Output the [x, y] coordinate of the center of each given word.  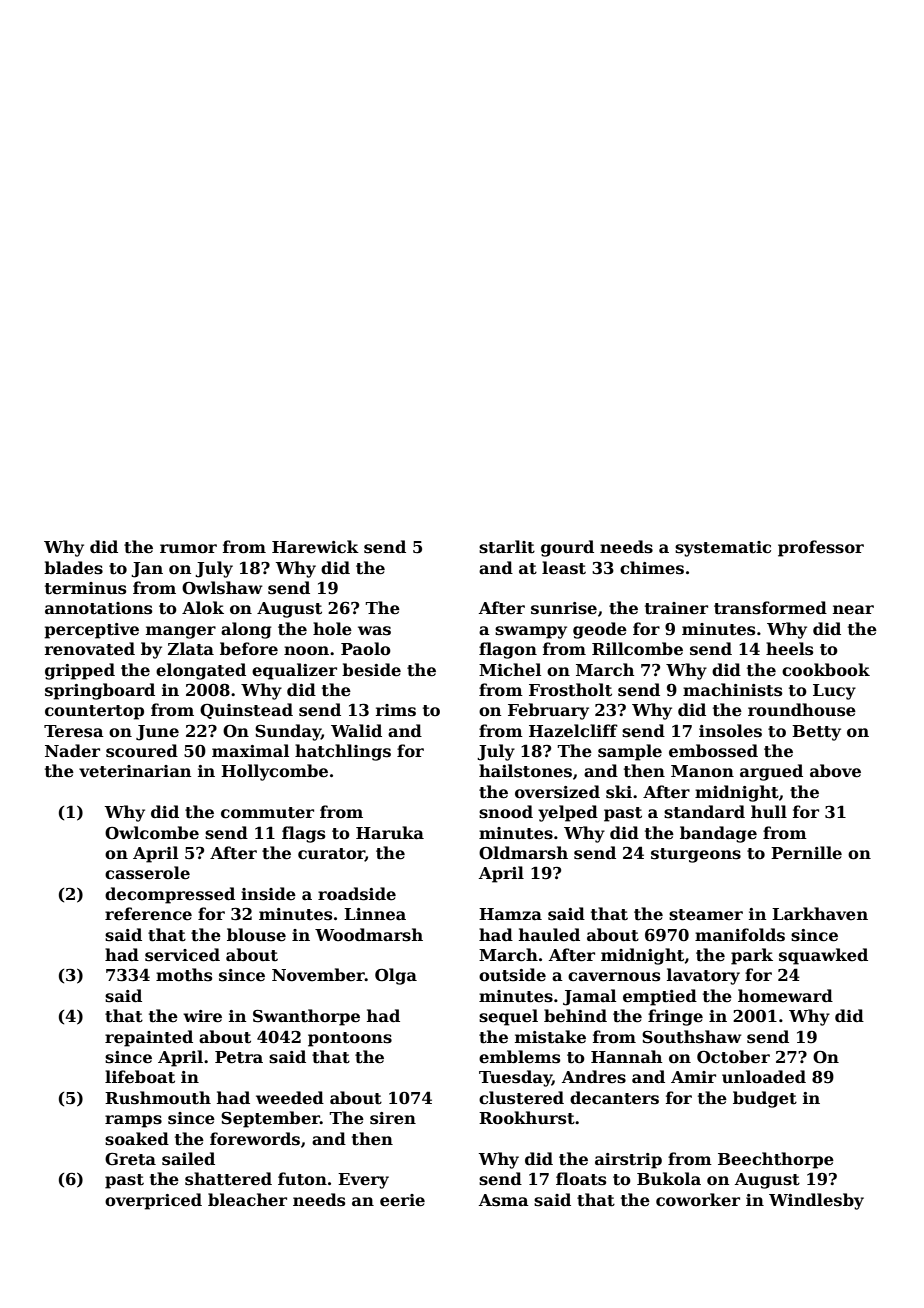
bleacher [247, 1200]
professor [821, 548]
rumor [188, 549]
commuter [267, 813]
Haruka [390, 832]
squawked [823, 956]
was [374, 631]
